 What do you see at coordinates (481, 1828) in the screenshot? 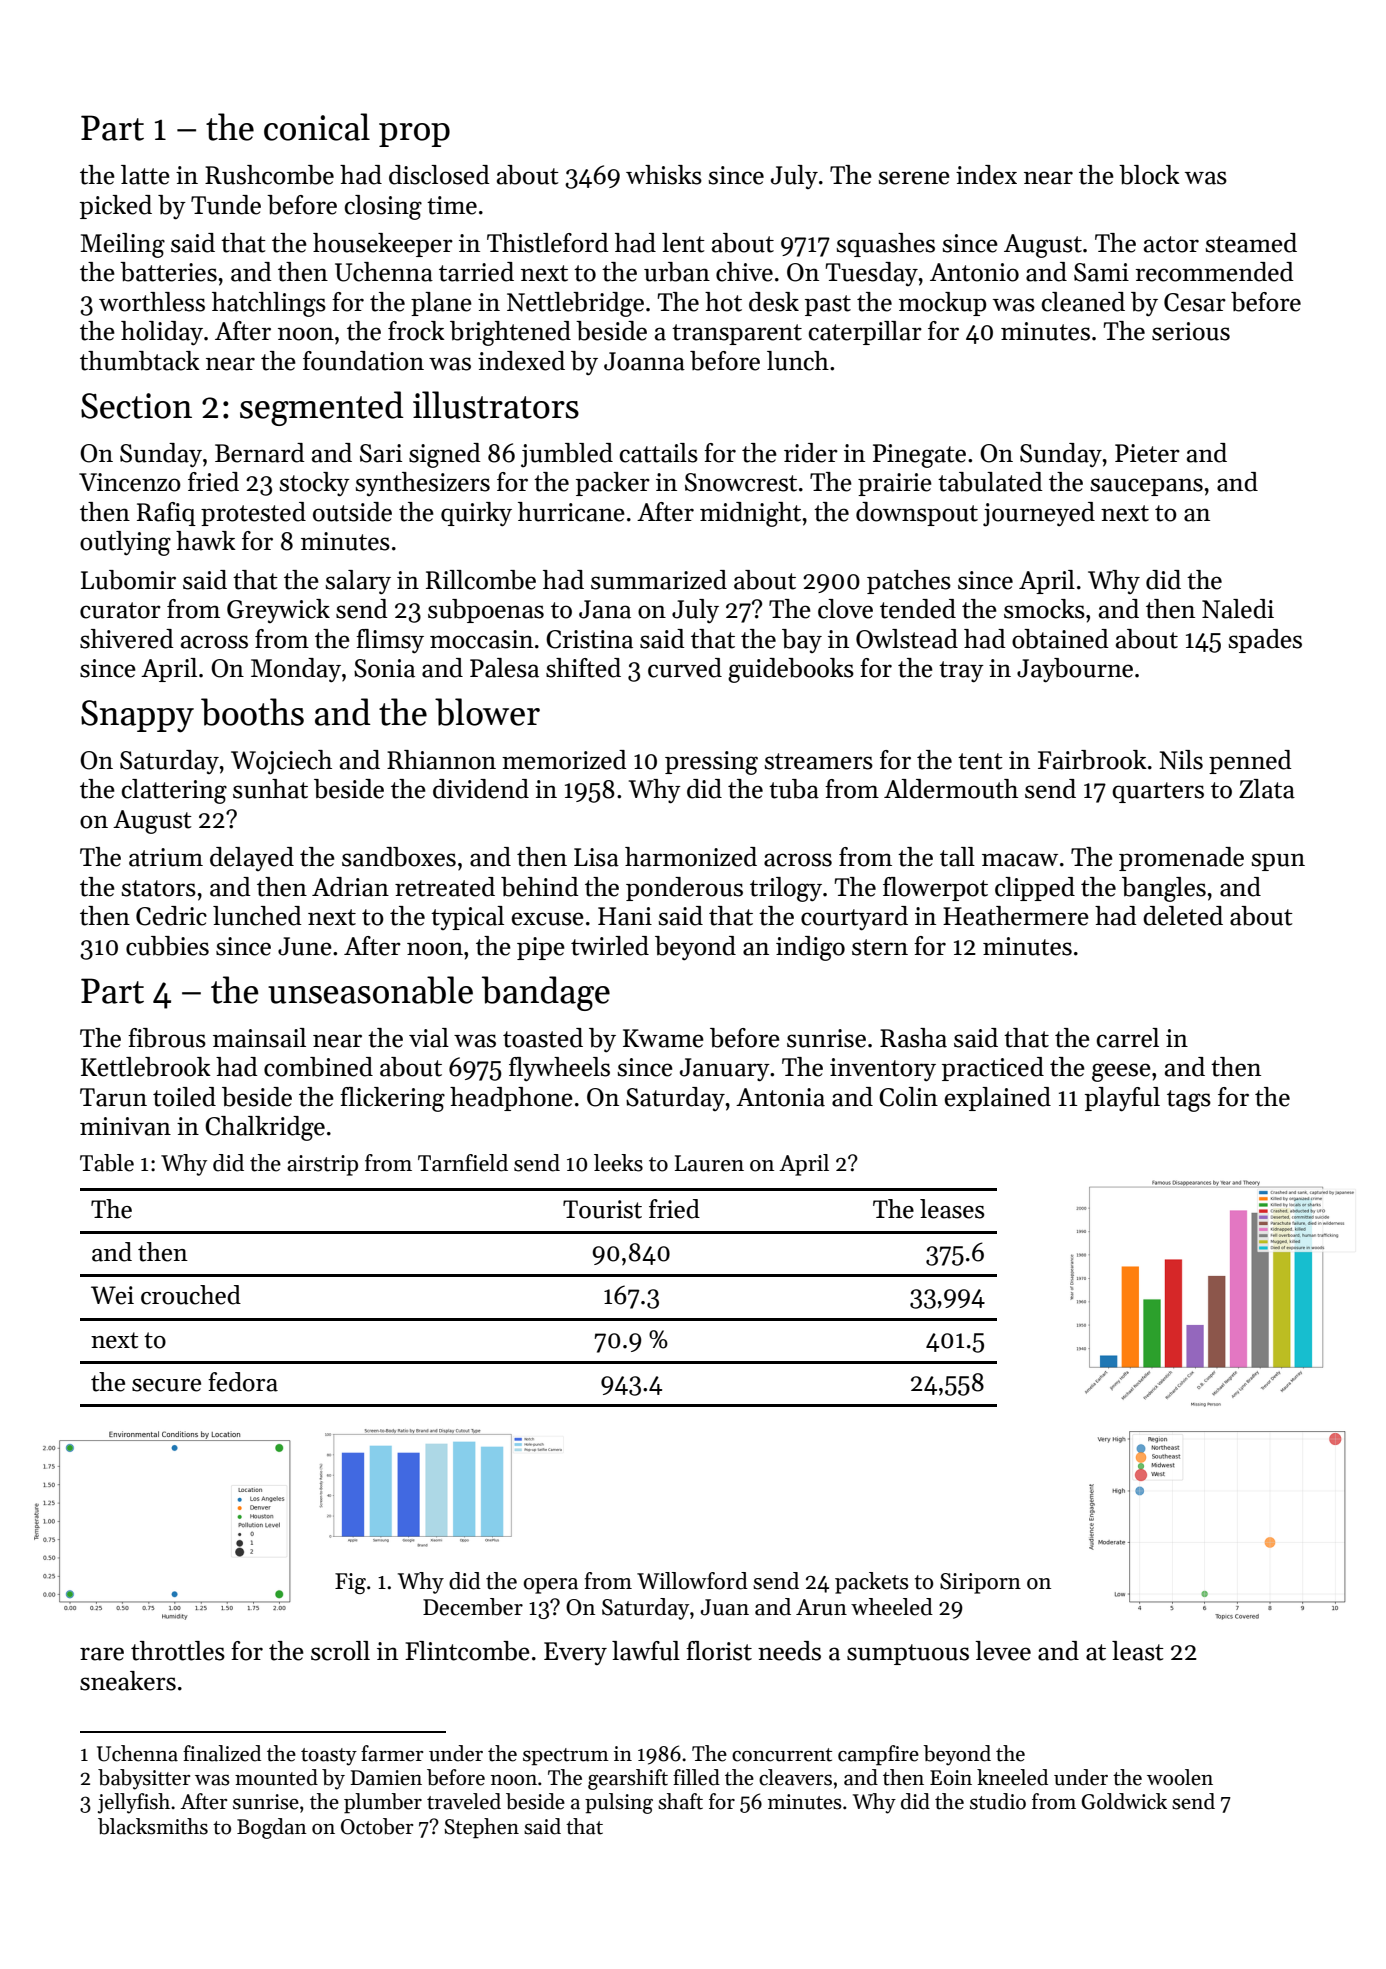
I see `Stephen` at bounding box center [481, 1828].
